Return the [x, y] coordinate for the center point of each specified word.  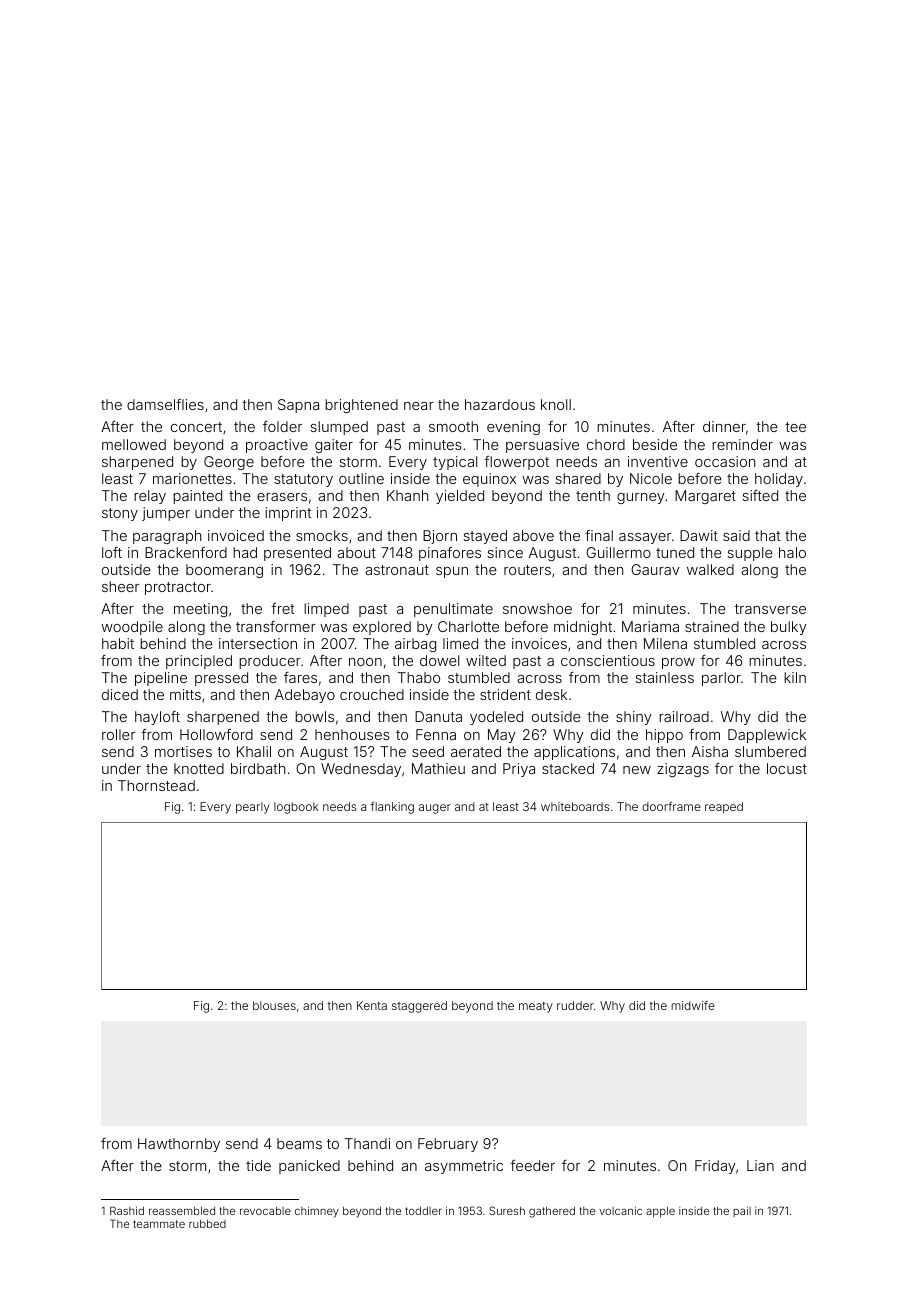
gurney [641, 498]
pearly [253, 808]
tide [258, 1165]
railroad [684, 716]
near [419, 406]
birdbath [258, 768]
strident [505, 694]
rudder [575, 1005]
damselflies [165, 404]
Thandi [367, 1143]
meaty [536, 1007]
